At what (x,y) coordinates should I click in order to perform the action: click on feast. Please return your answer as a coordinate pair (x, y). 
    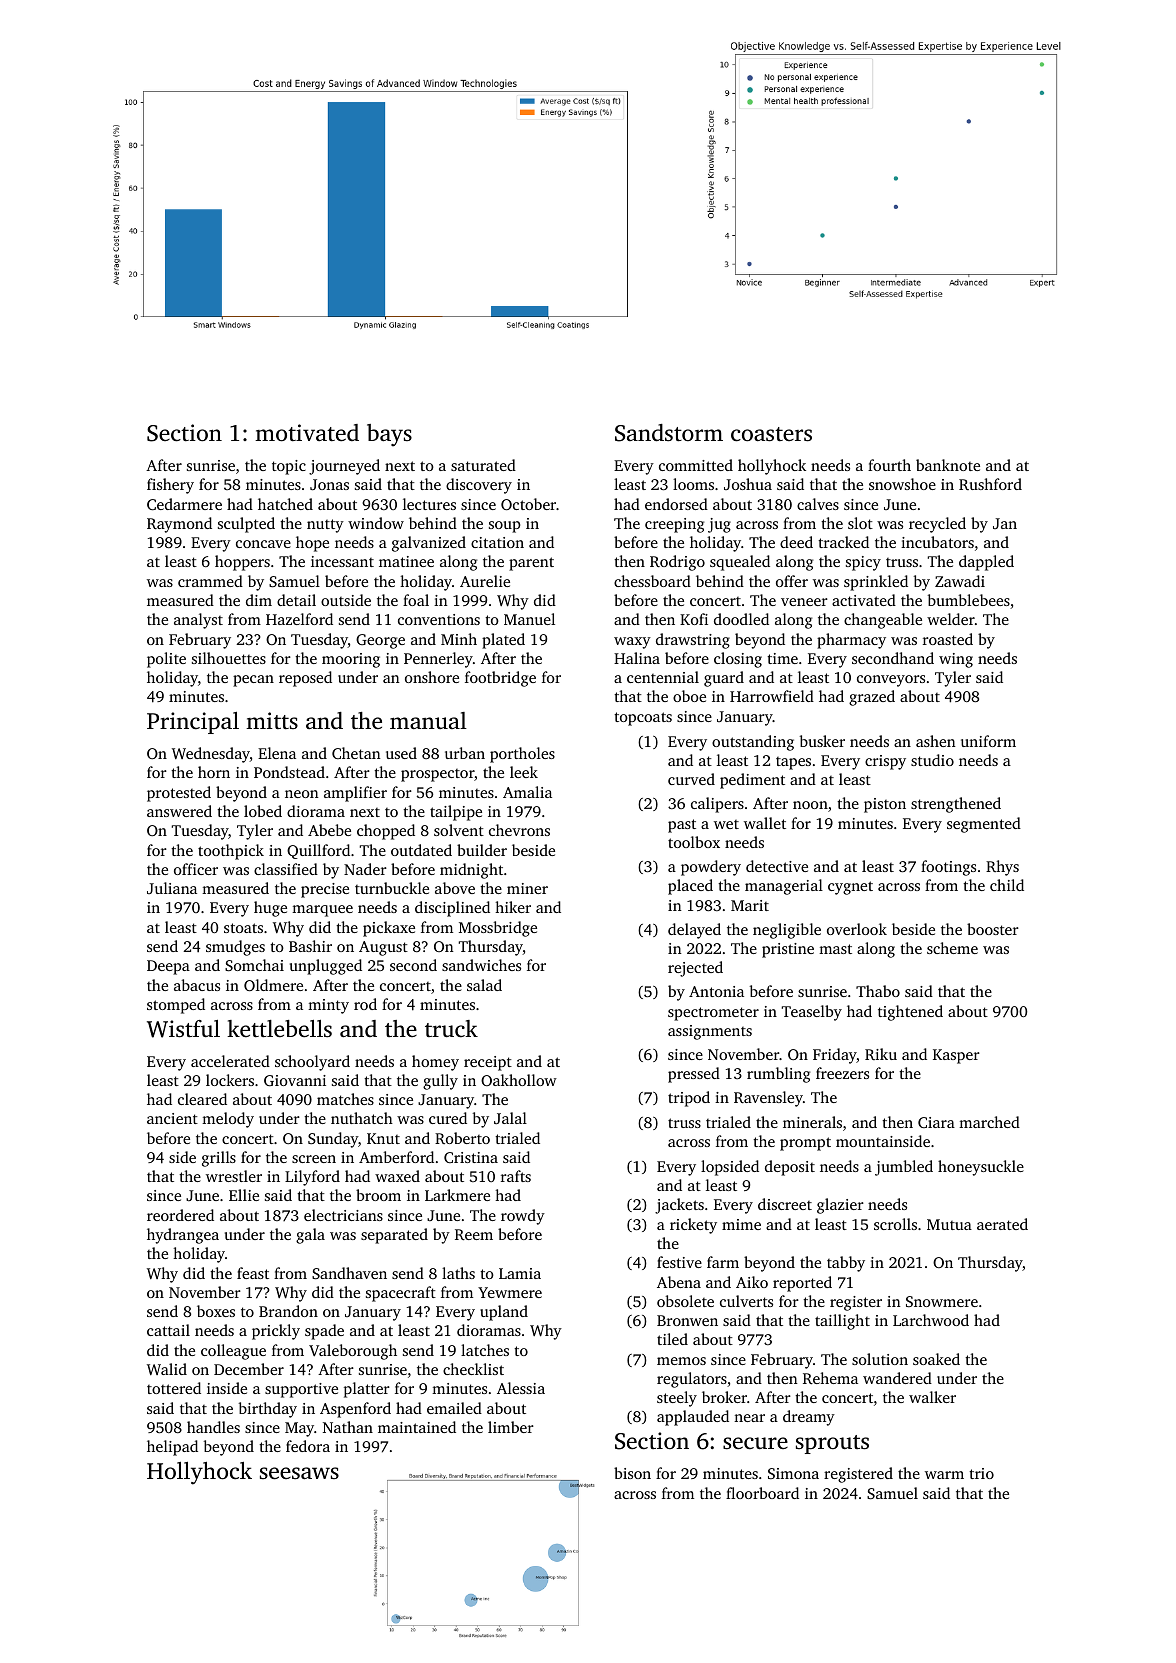
    Looking at the image, I should click on (253, 1273).
